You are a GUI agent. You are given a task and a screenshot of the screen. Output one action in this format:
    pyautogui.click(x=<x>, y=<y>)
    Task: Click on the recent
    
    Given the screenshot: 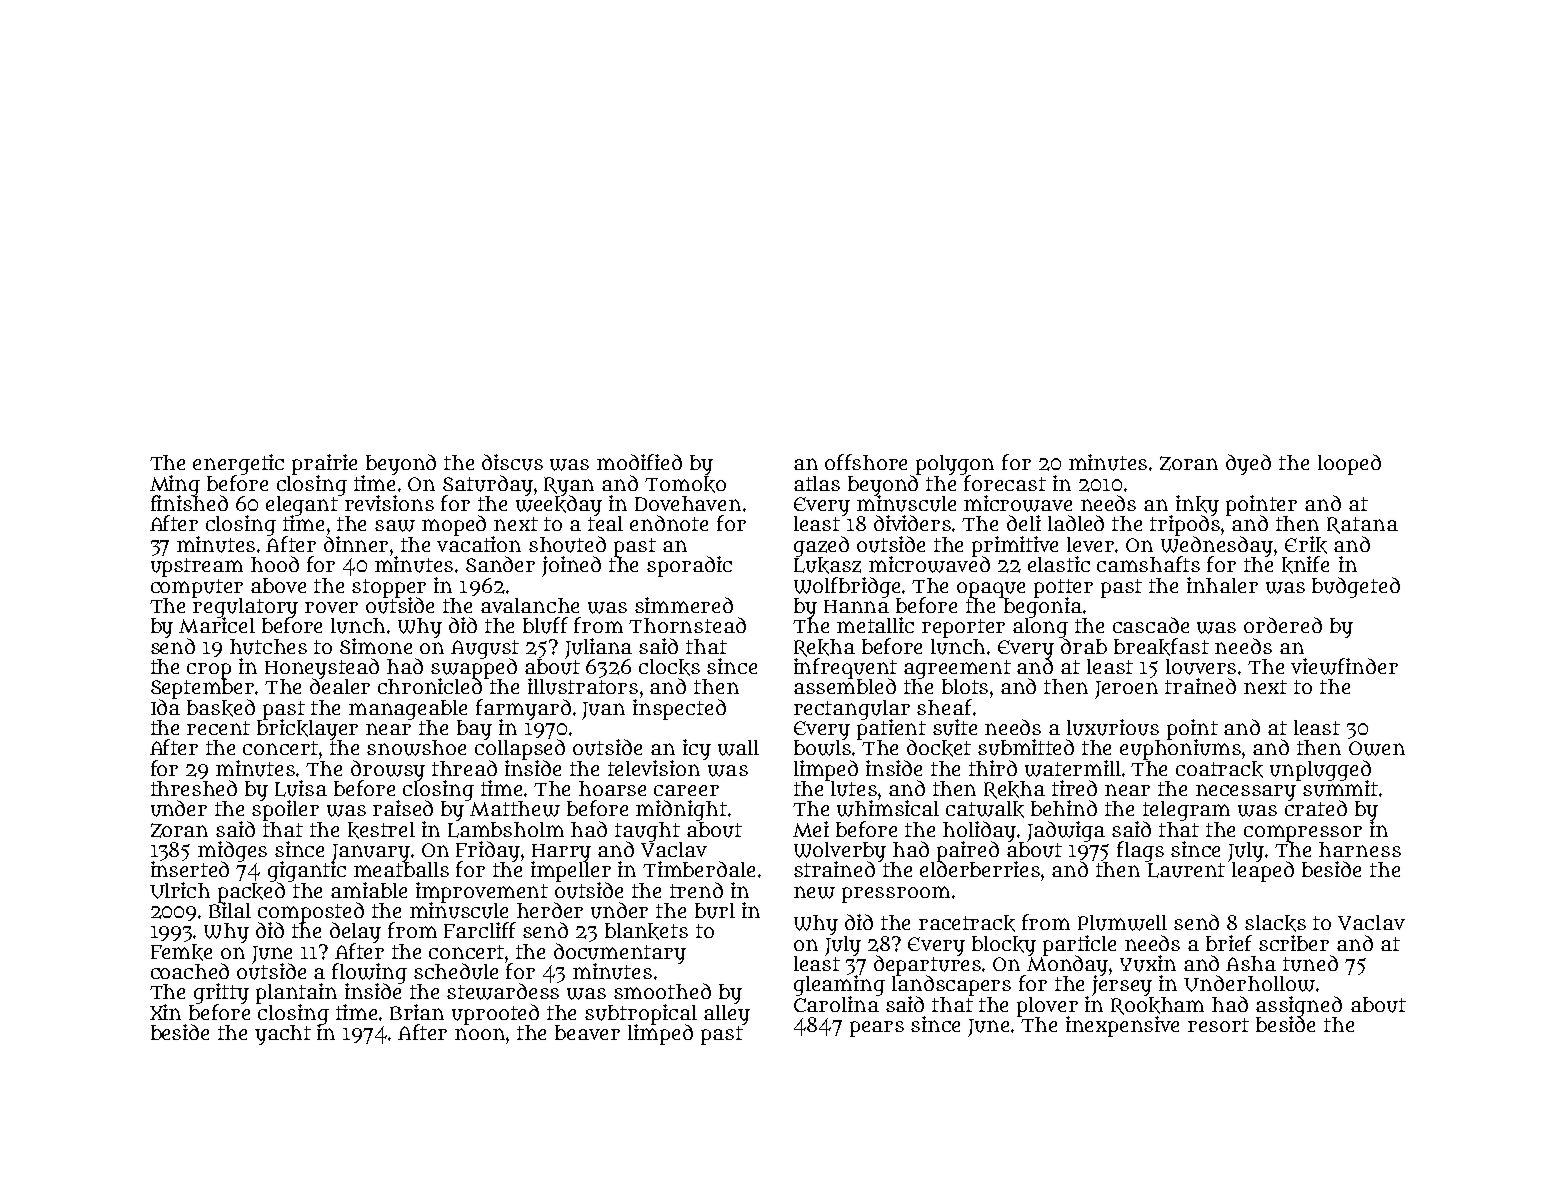 What is the action you would take?
    pyautogui.click(x=218, y=728)
